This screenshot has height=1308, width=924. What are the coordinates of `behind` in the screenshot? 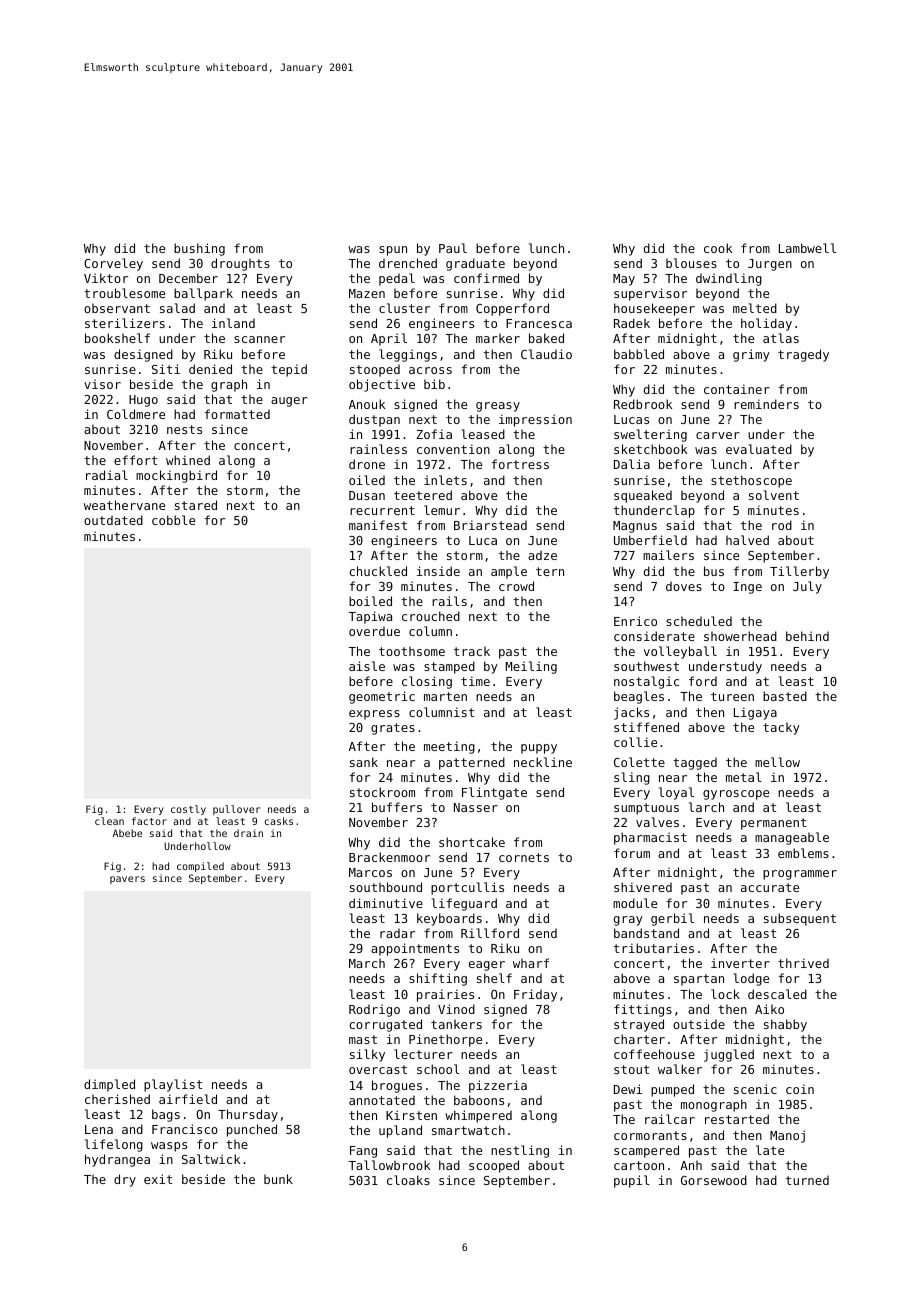 It's located at (807, 636).
